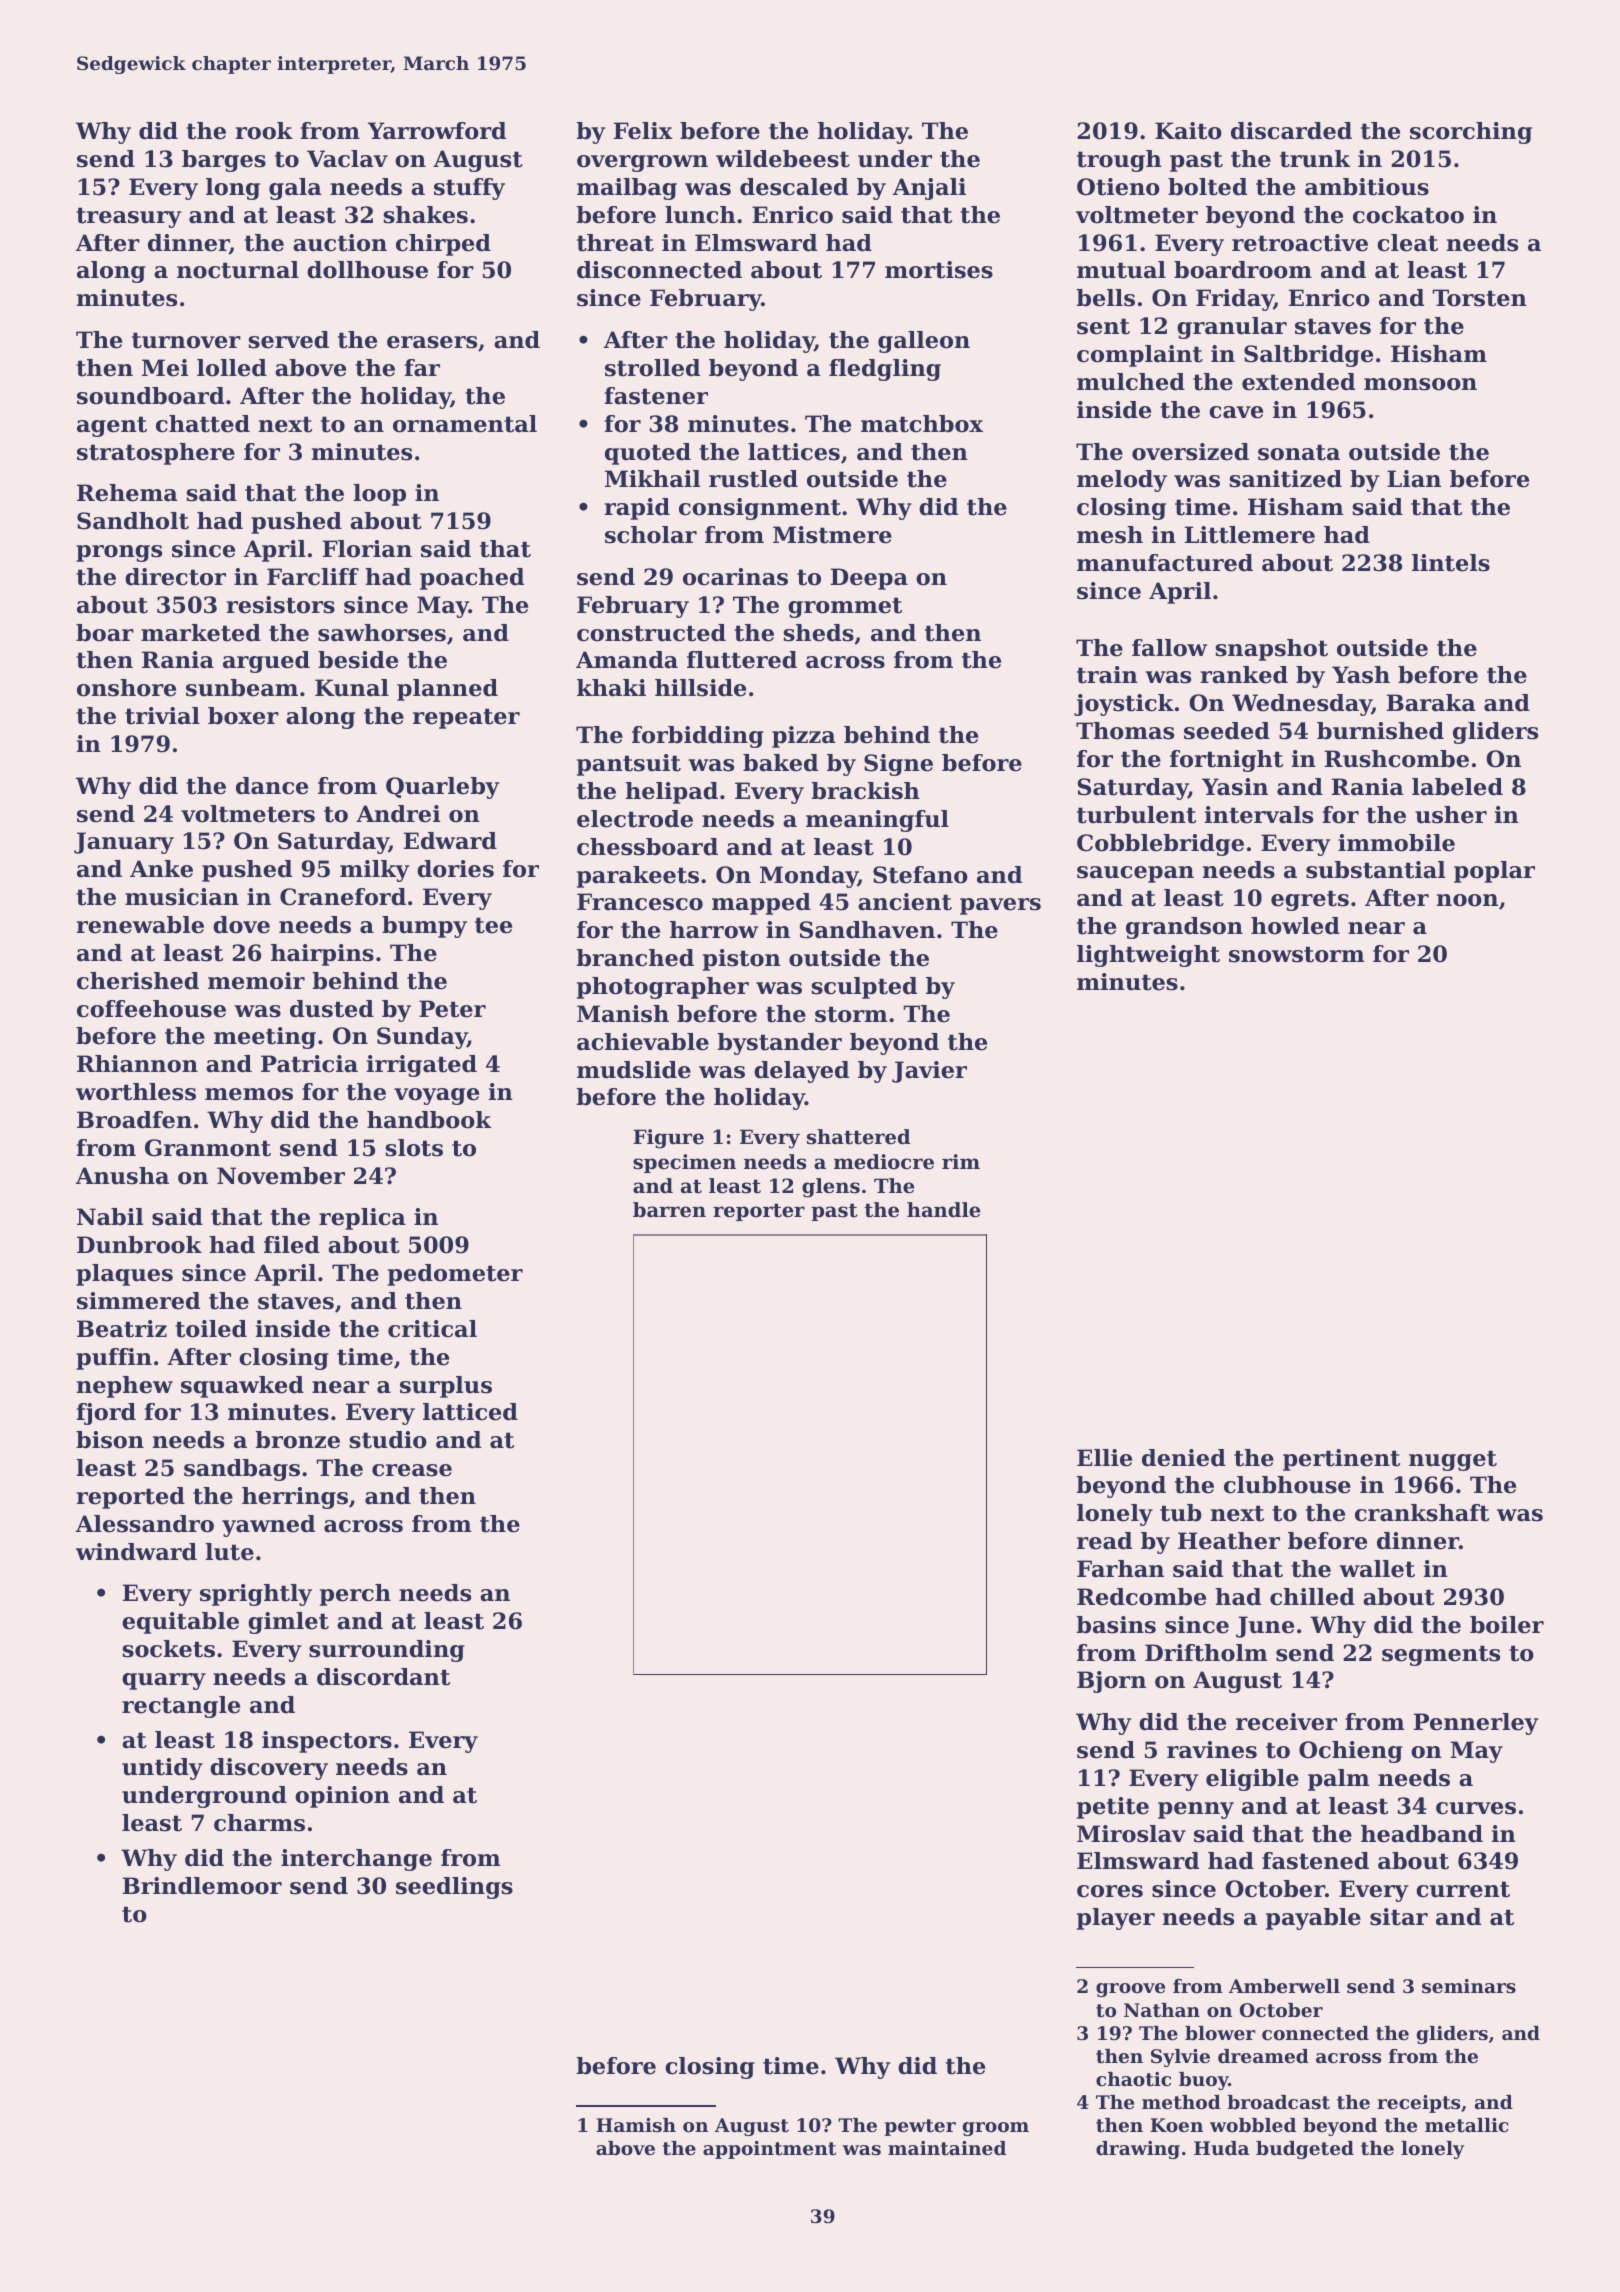 The height and width of the document is (2292, 1620). I want to click on Kaito, so click(1188, 131).
